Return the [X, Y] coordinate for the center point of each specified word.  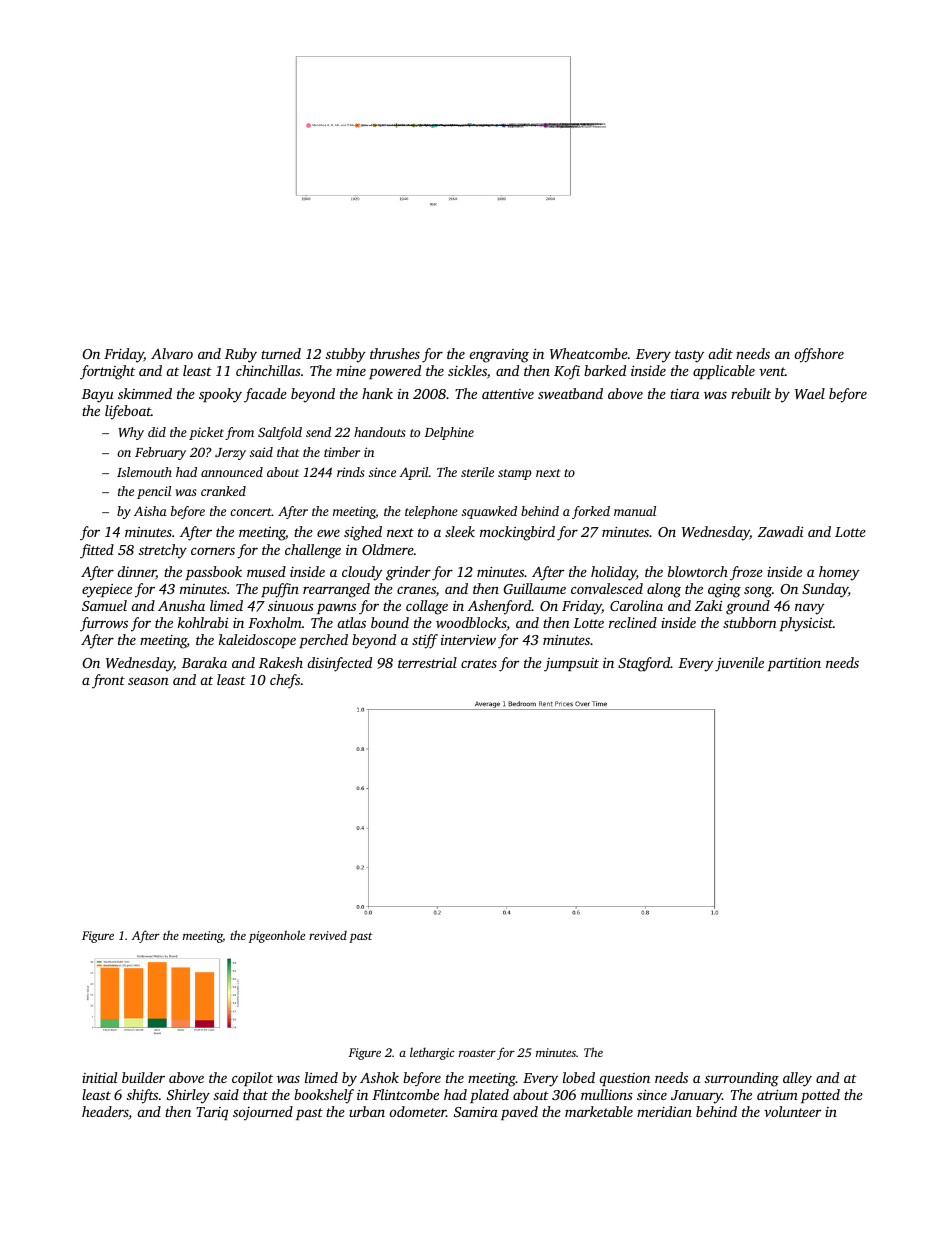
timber [342, 452]
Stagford [644, 664]
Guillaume [535, 588]
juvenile [739, 664]
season [148, 681]
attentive [508, 394]
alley [797, 1079]
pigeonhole [277, 936]
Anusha [181, 605]
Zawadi [780, 531]
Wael [810, 393]
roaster [477, 1053]
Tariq [212, 1113]
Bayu [98, 396]
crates [479, 663]
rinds [351, 472]
